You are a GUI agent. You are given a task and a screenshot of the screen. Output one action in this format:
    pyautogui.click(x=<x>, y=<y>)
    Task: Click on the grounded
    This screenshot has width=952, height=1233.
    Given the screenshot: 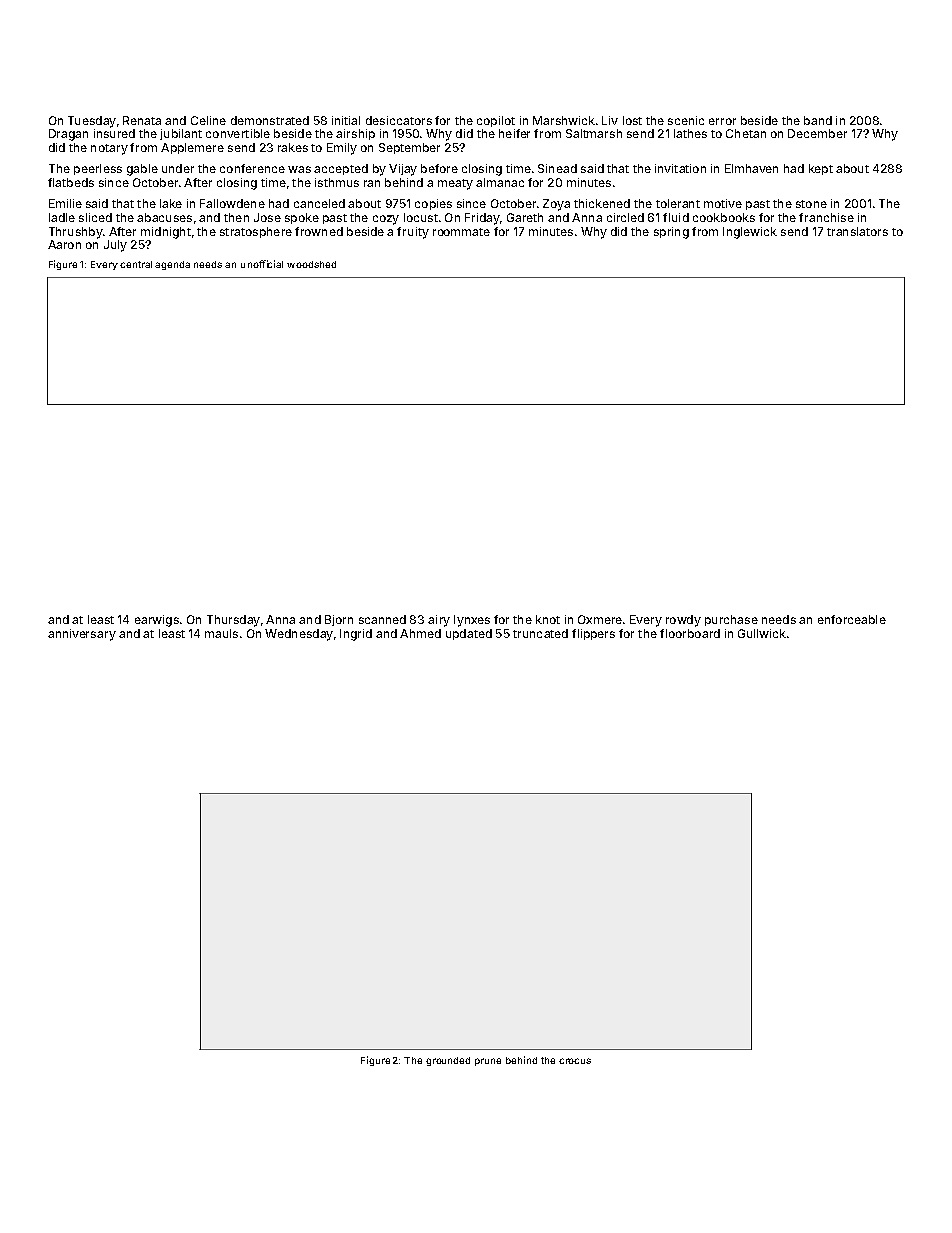 What is the action you would take?
    pyautogui.click(x=448, y=1061)
